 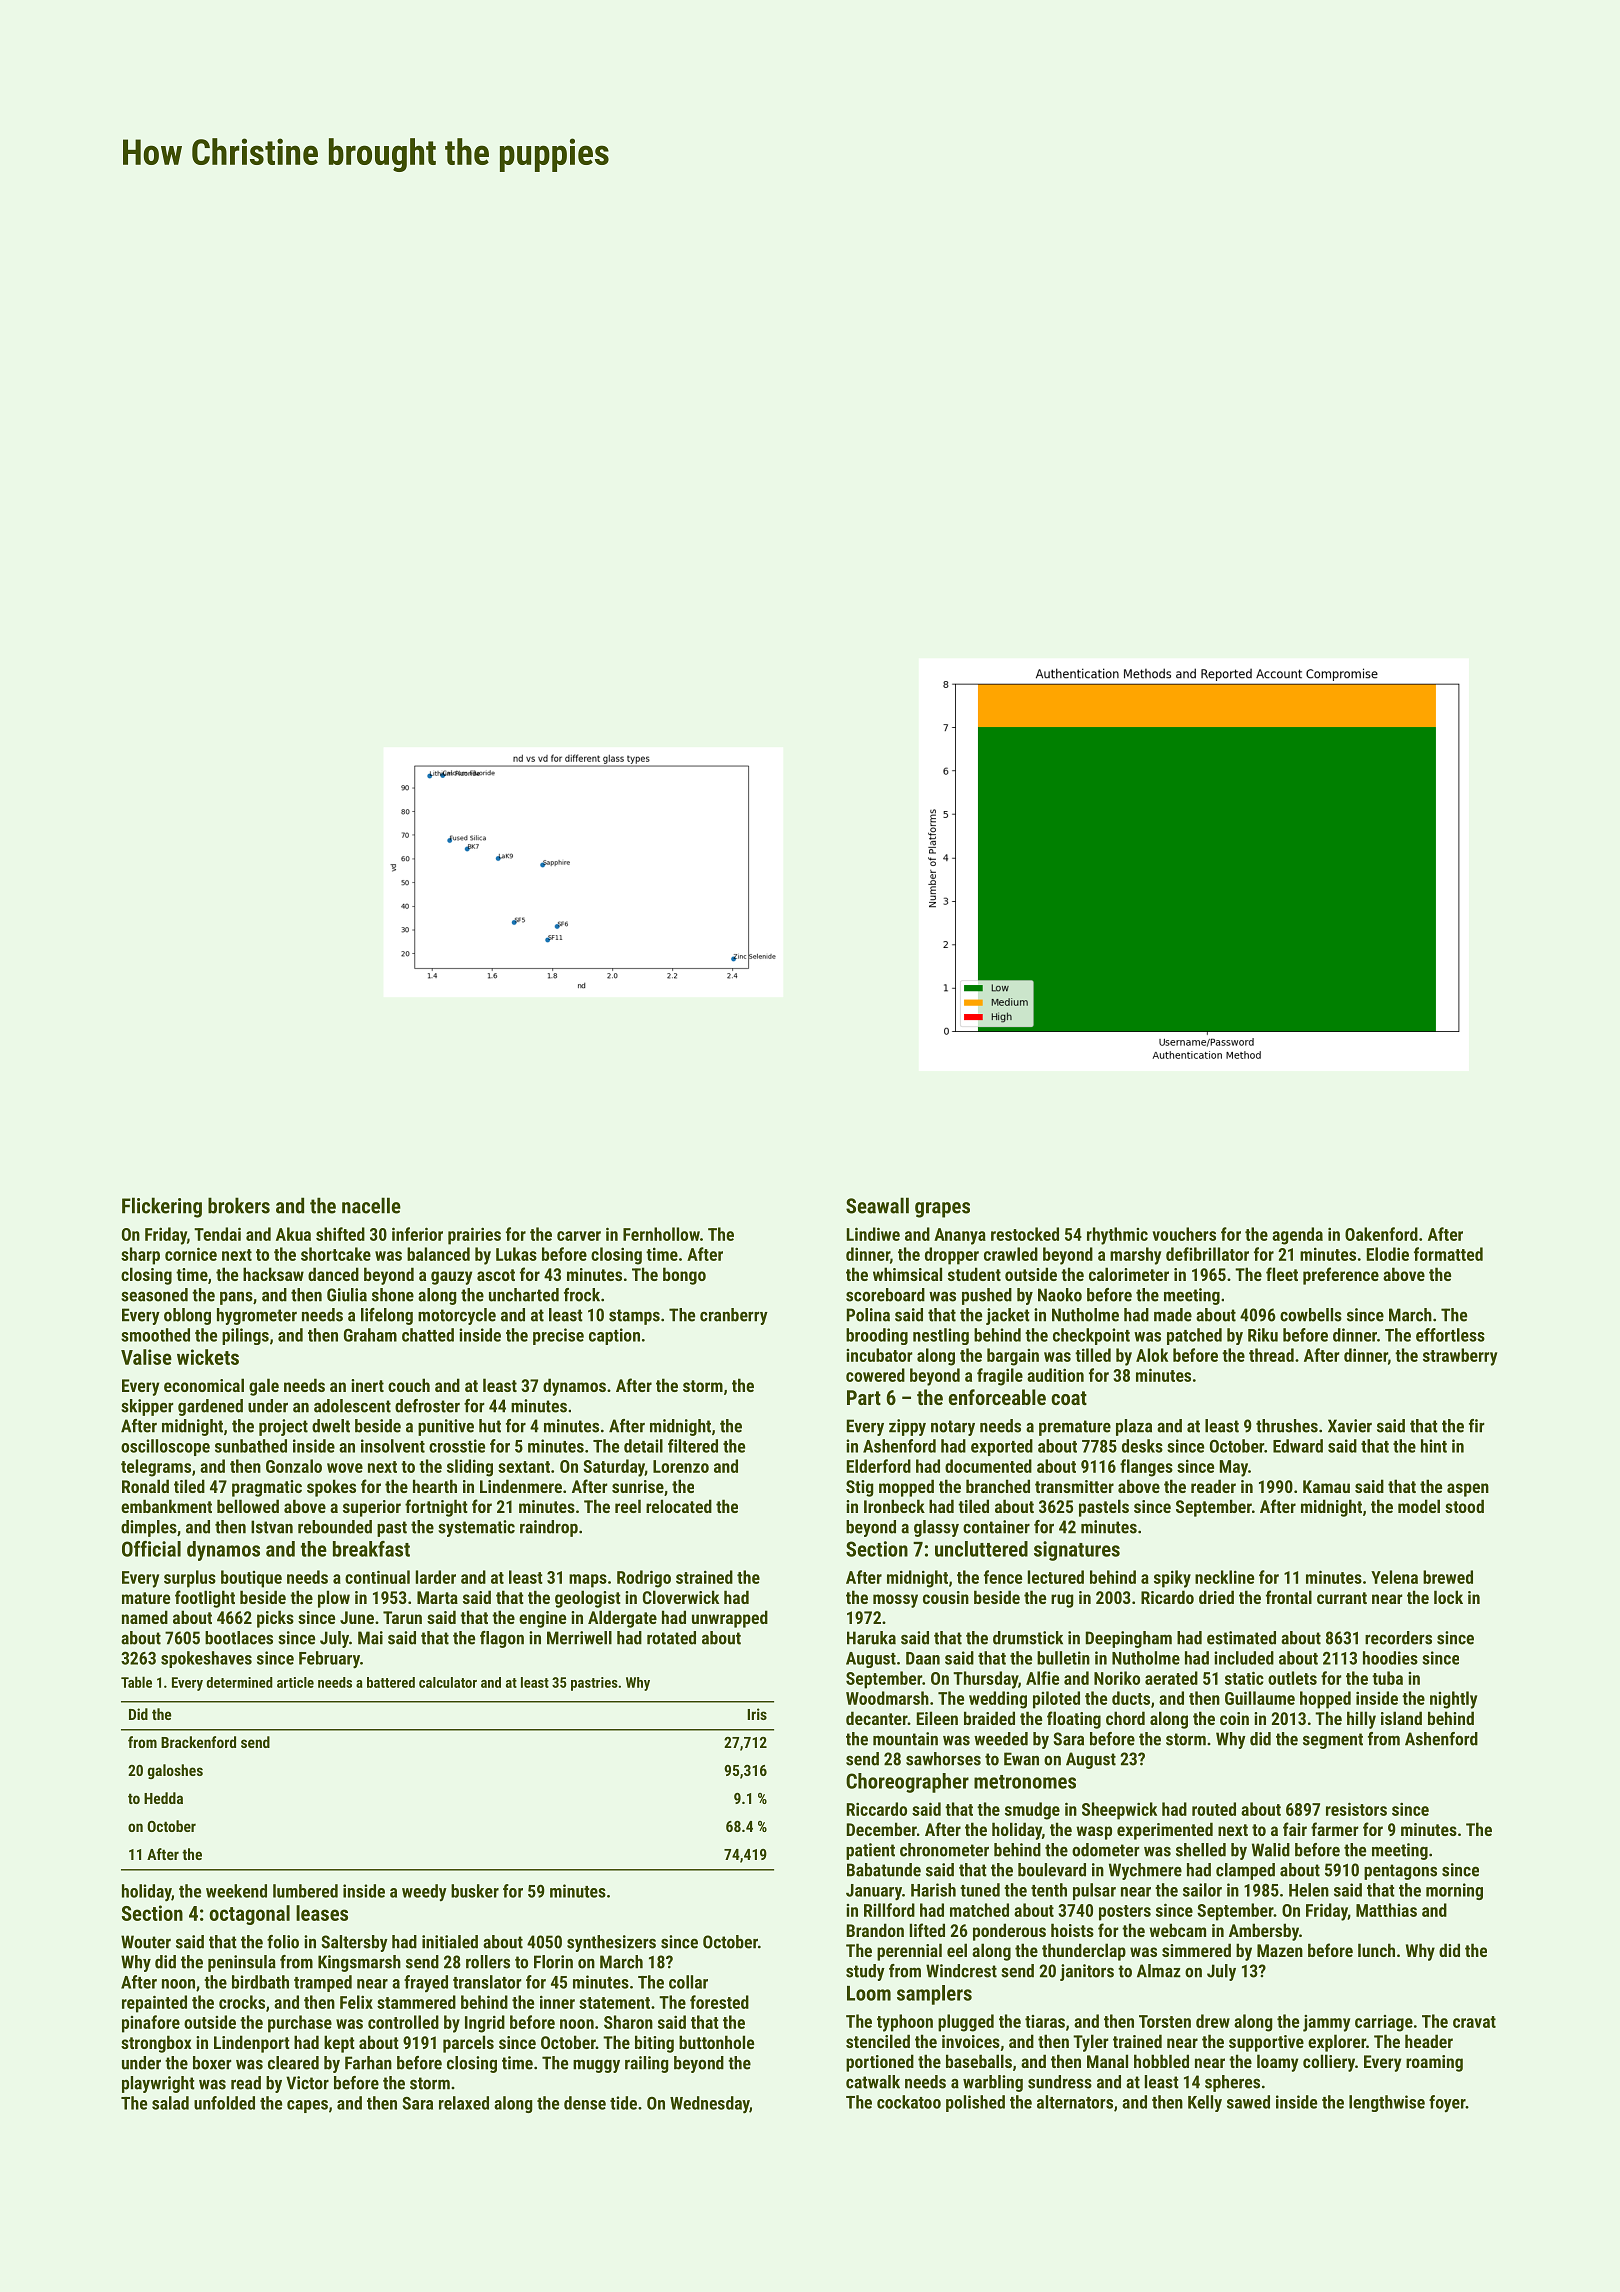 What do you see at coordinates (1356, 1809) in the page?
I see `resistors` at bounding box center [1356, 1809].
